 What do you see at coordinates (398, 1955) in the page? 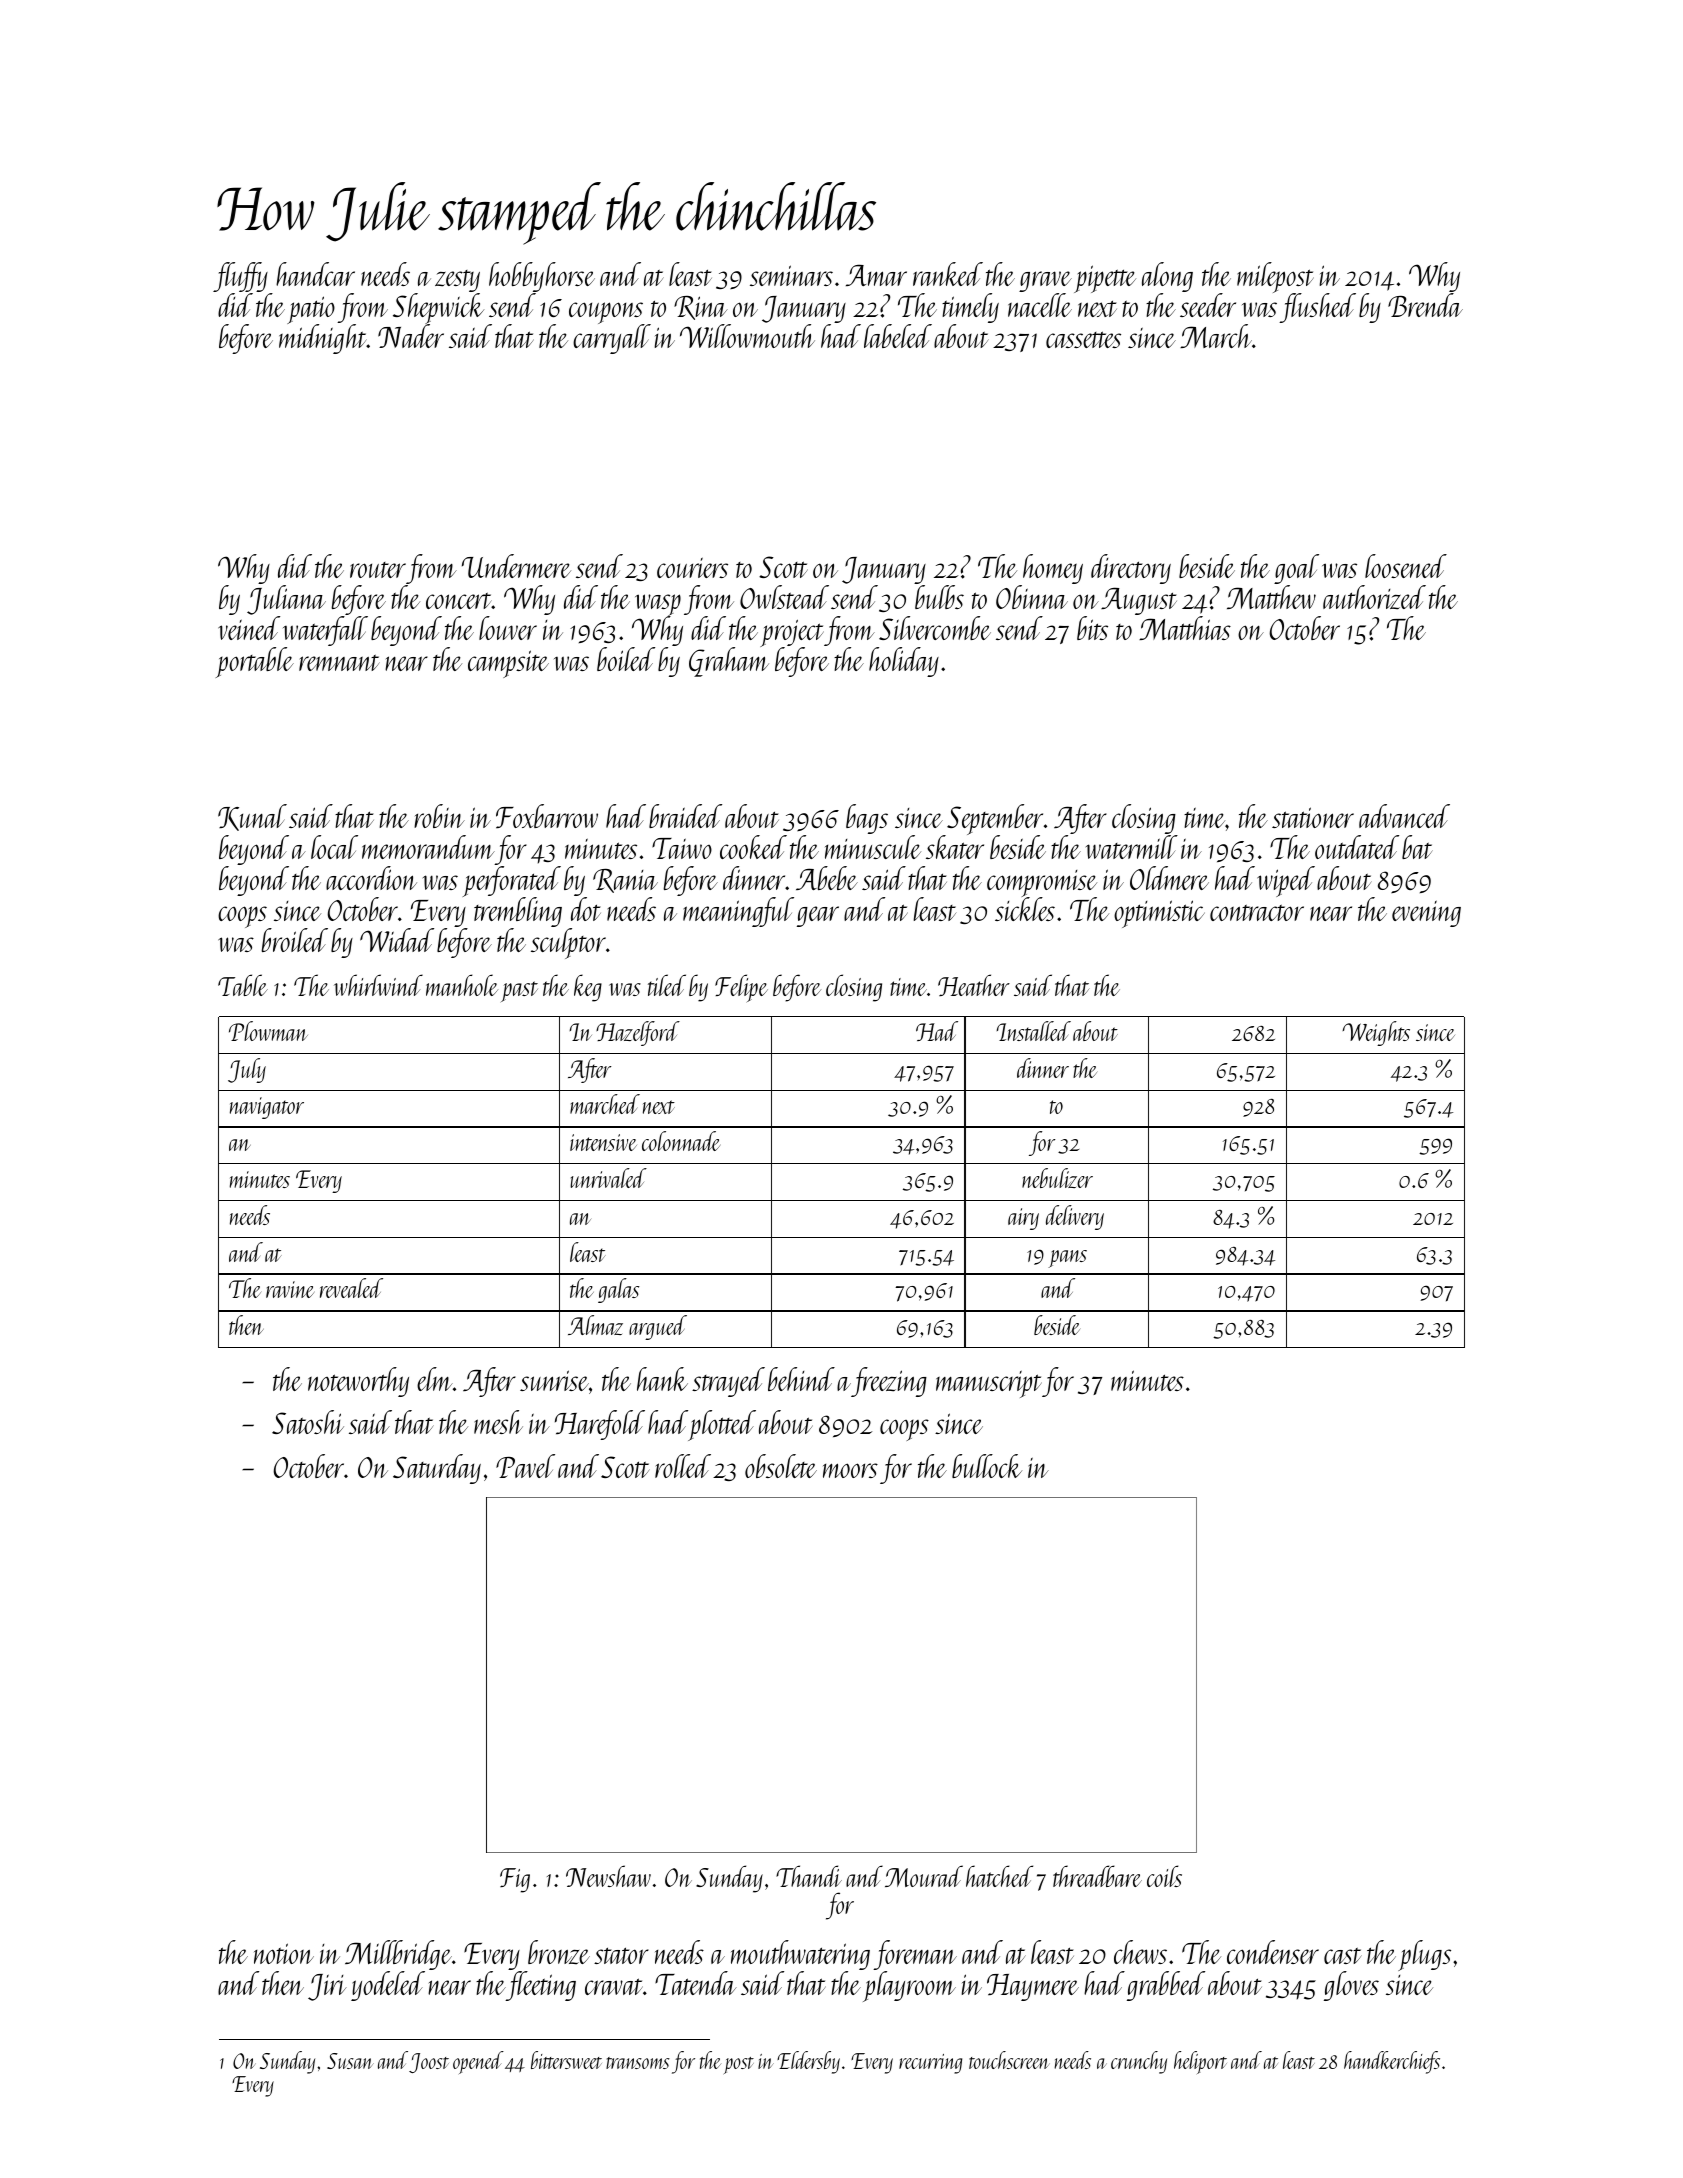
I see `Millbridge` at bounding box center [398, 1955].
